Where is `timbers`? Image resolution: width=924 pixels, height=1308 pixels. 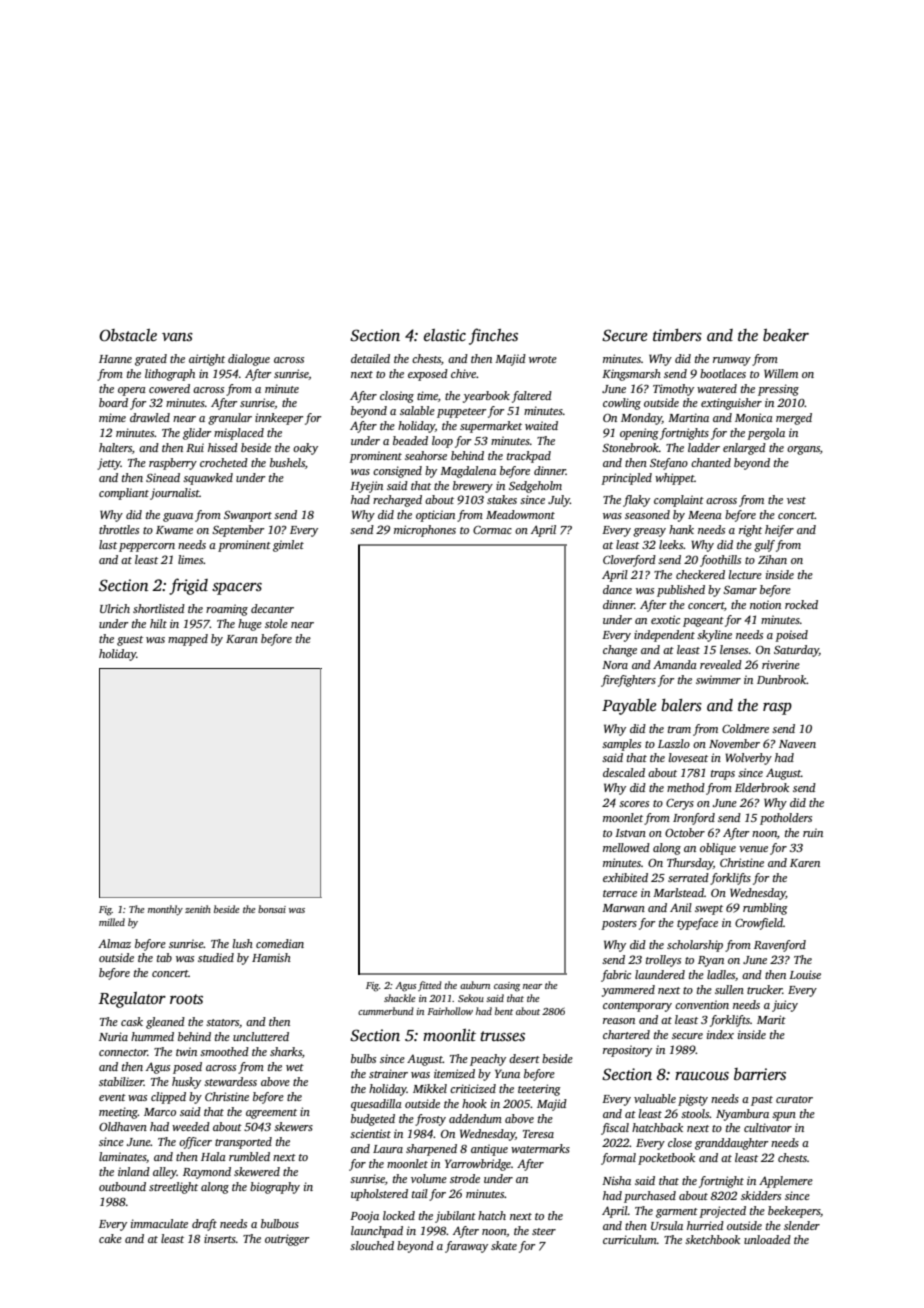
timbers is located at coordinates (677, 335).
